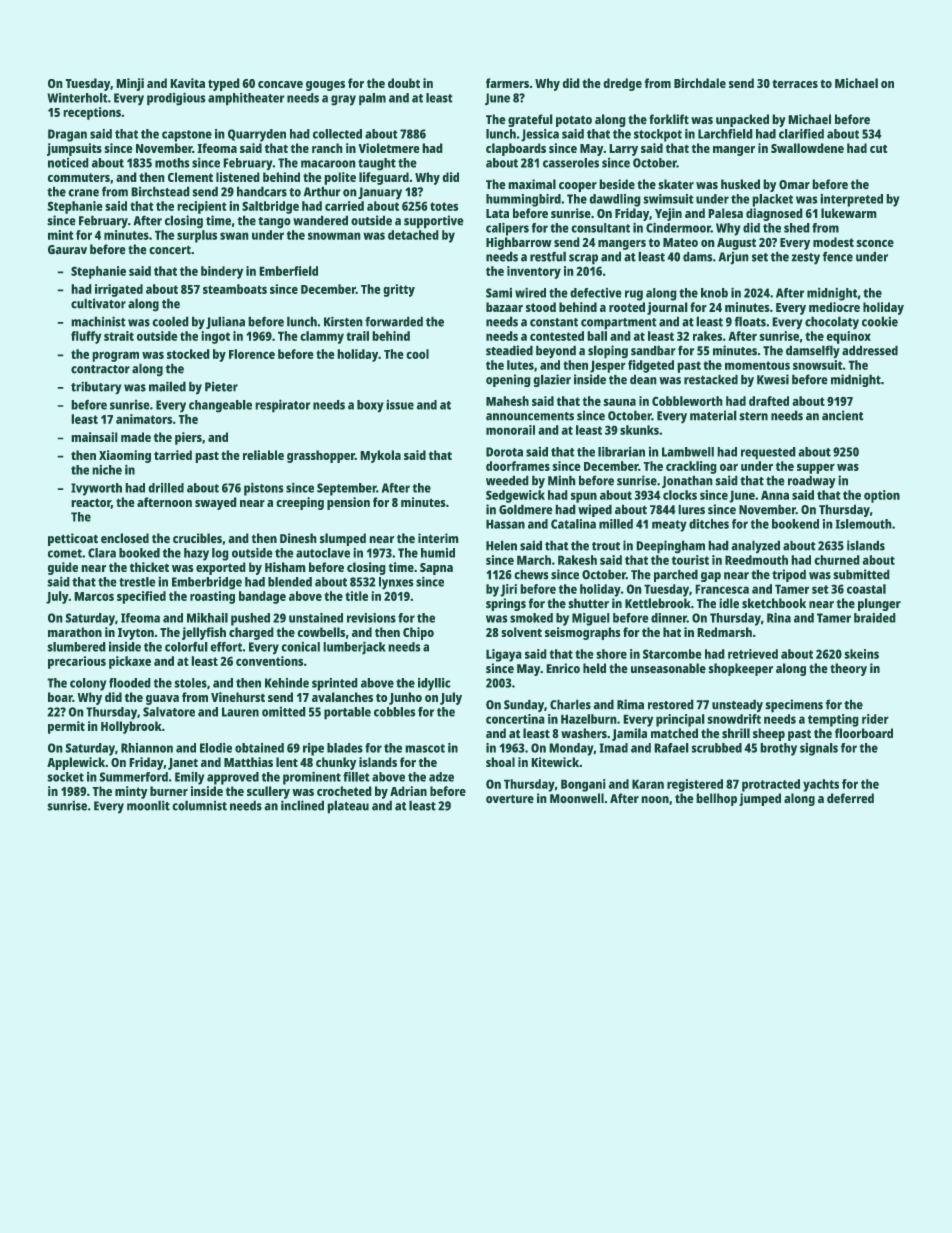  What do you see at coordinates (795, 83) in the image?
I see `terraces` at bounding box center [795, 83].
